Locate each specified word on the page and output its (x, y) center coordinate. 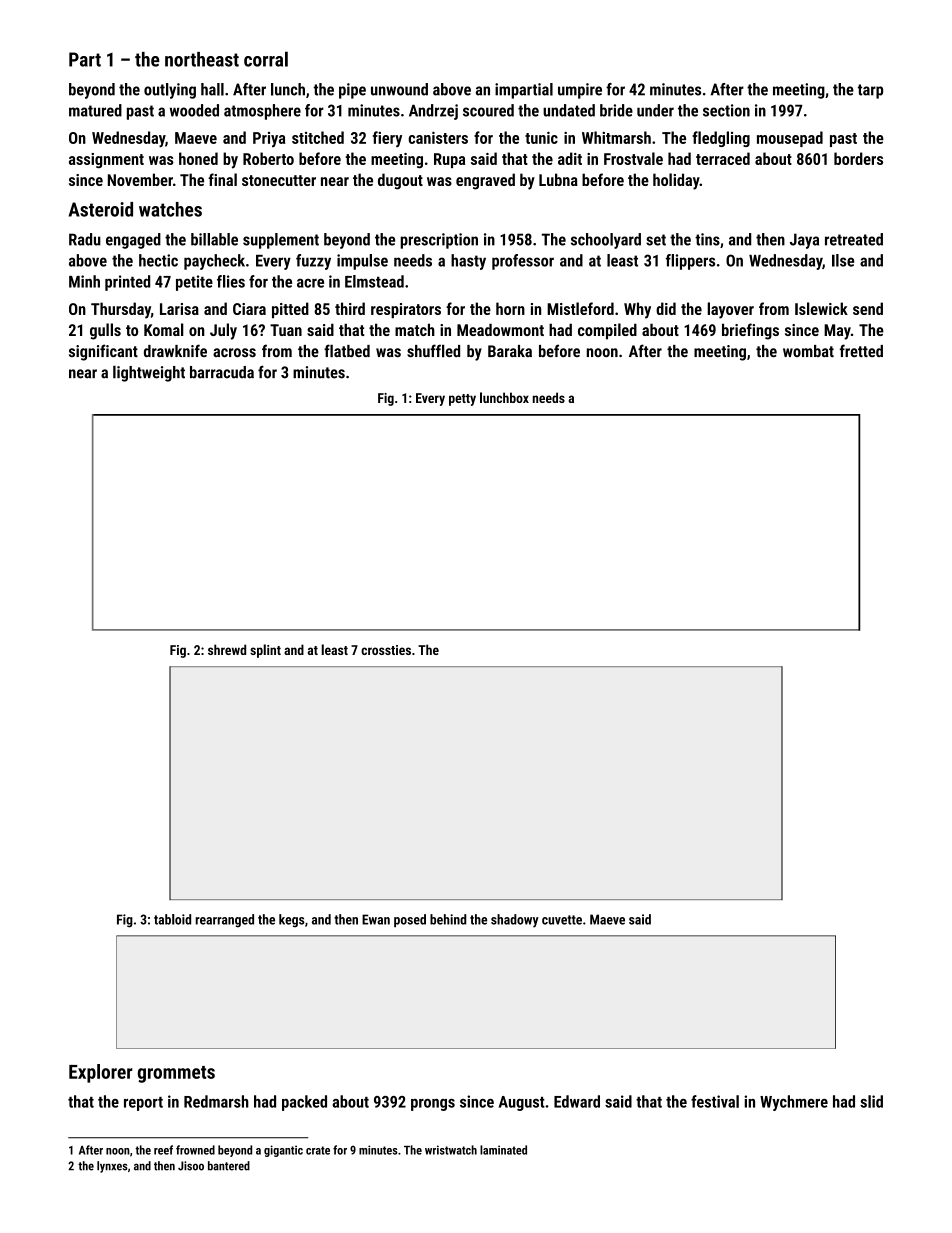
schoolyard (606, 241)
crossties (386, 650)
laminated (503, 1150)
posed (410, 920)
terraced (723, 158)
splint (265, 651)
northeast (202, 59)
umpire (580, 91)
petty (462, 400)
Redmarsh (216, 1101)
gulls (105, 331)
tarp (870, 91)
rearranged (225, 921)
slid (871, 1101)
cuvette (562, 920)
